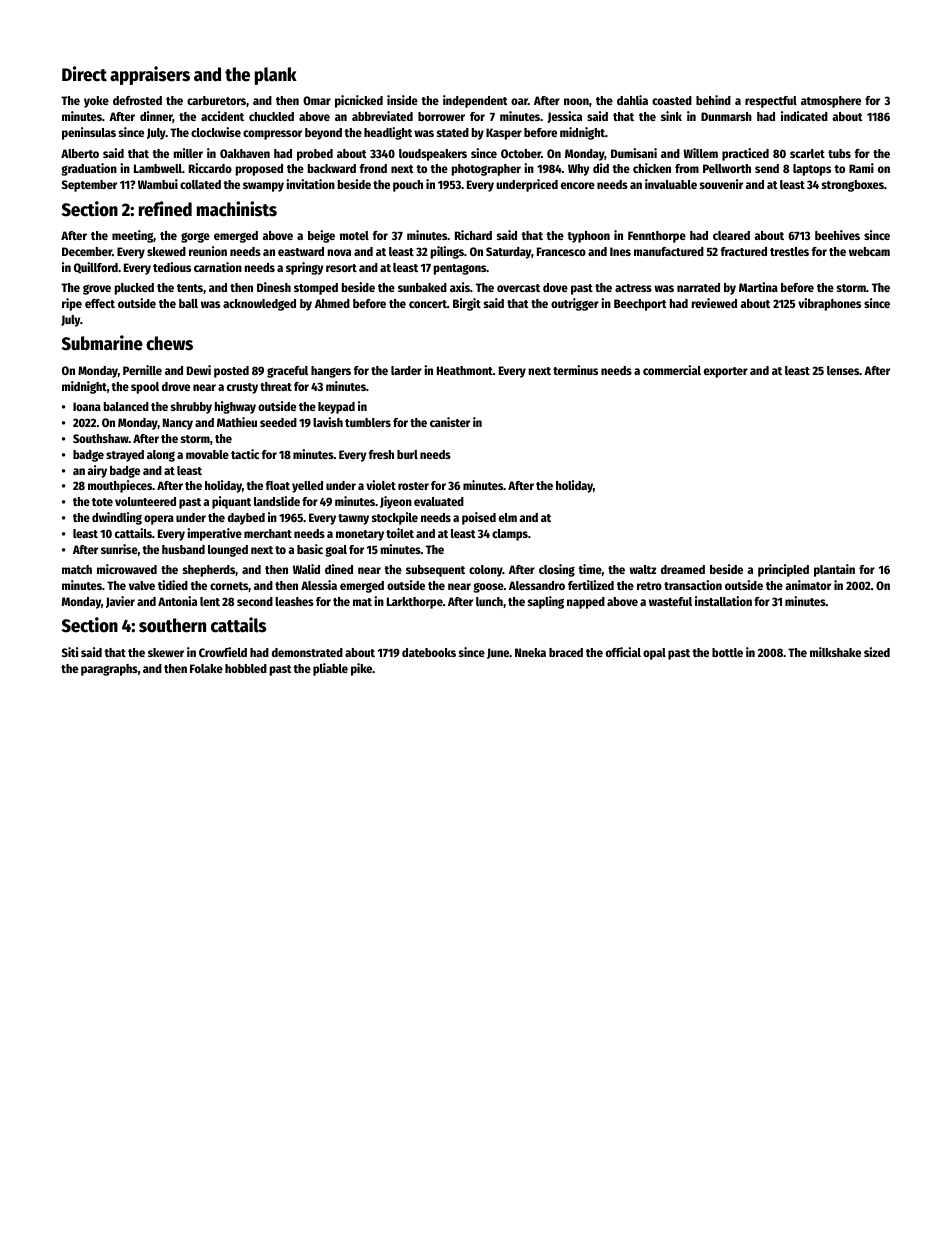 Image resolution: width=952 pixels, height=1233 pixels. What do you see at coordinates (89, 186) in the screenshot?
I see `September` at bounding box center [89, 186].
